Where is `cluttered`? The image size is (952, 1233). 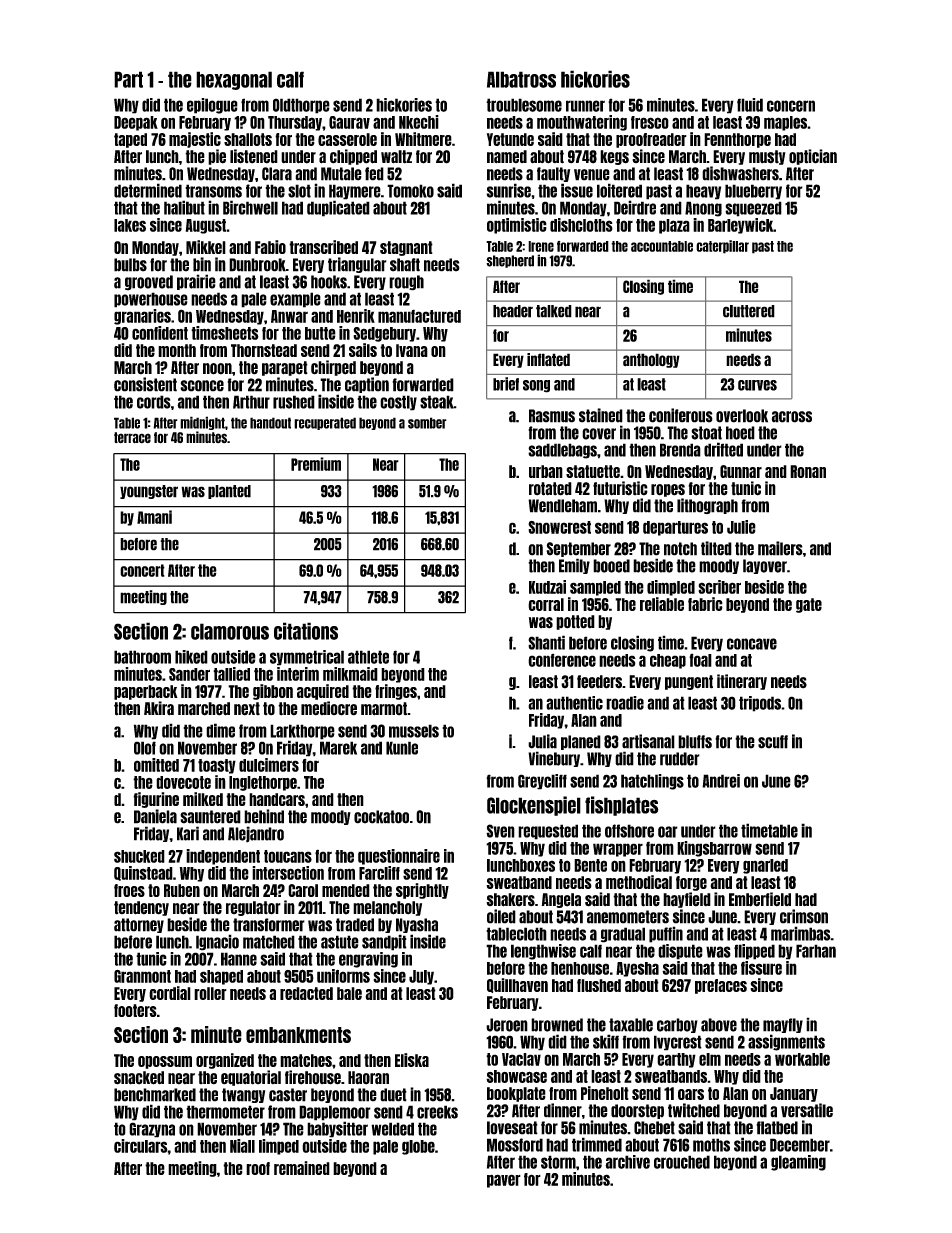 cluttered is located at coordinates (749, 311).
